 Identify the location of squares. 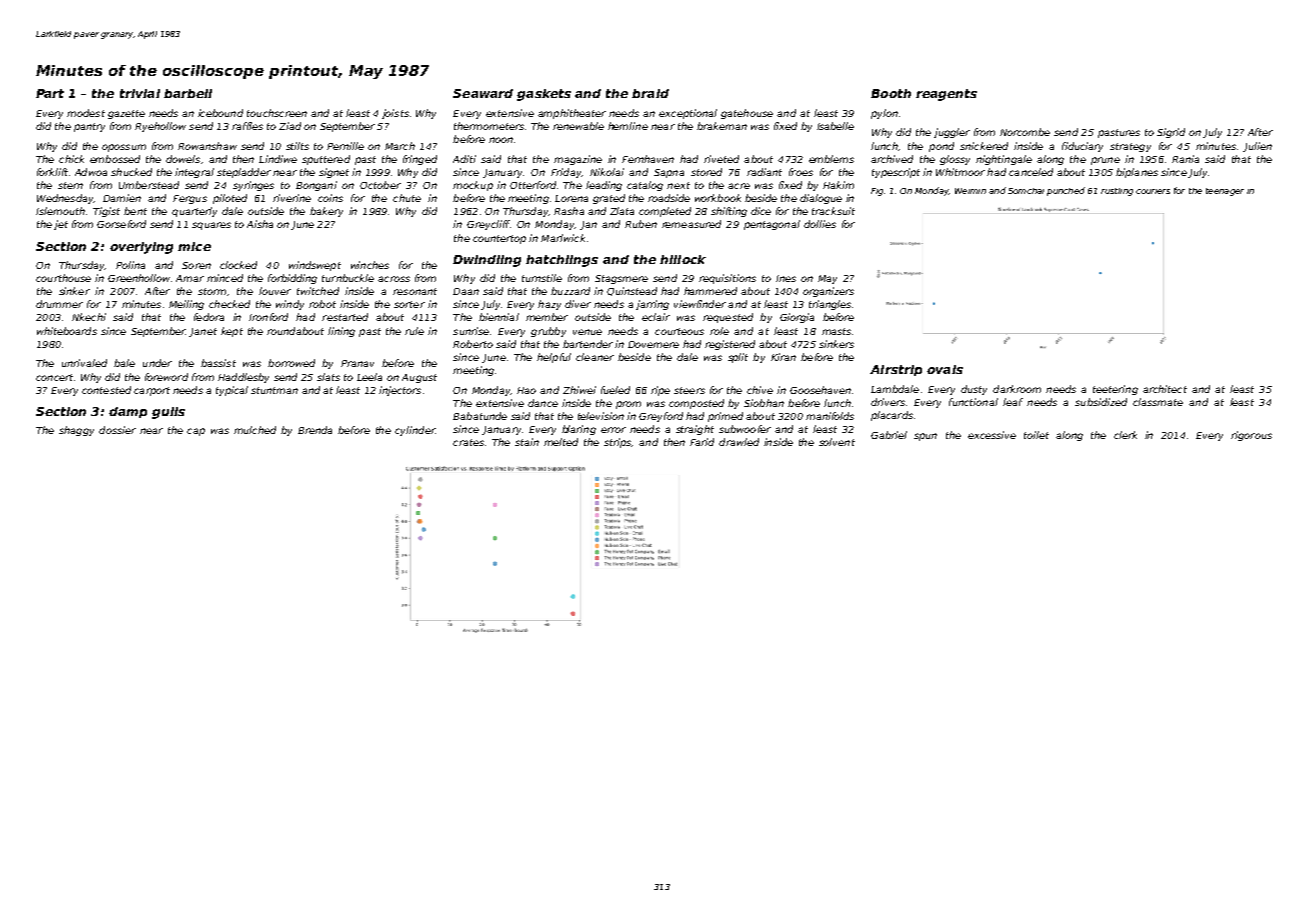
(211, 226).
